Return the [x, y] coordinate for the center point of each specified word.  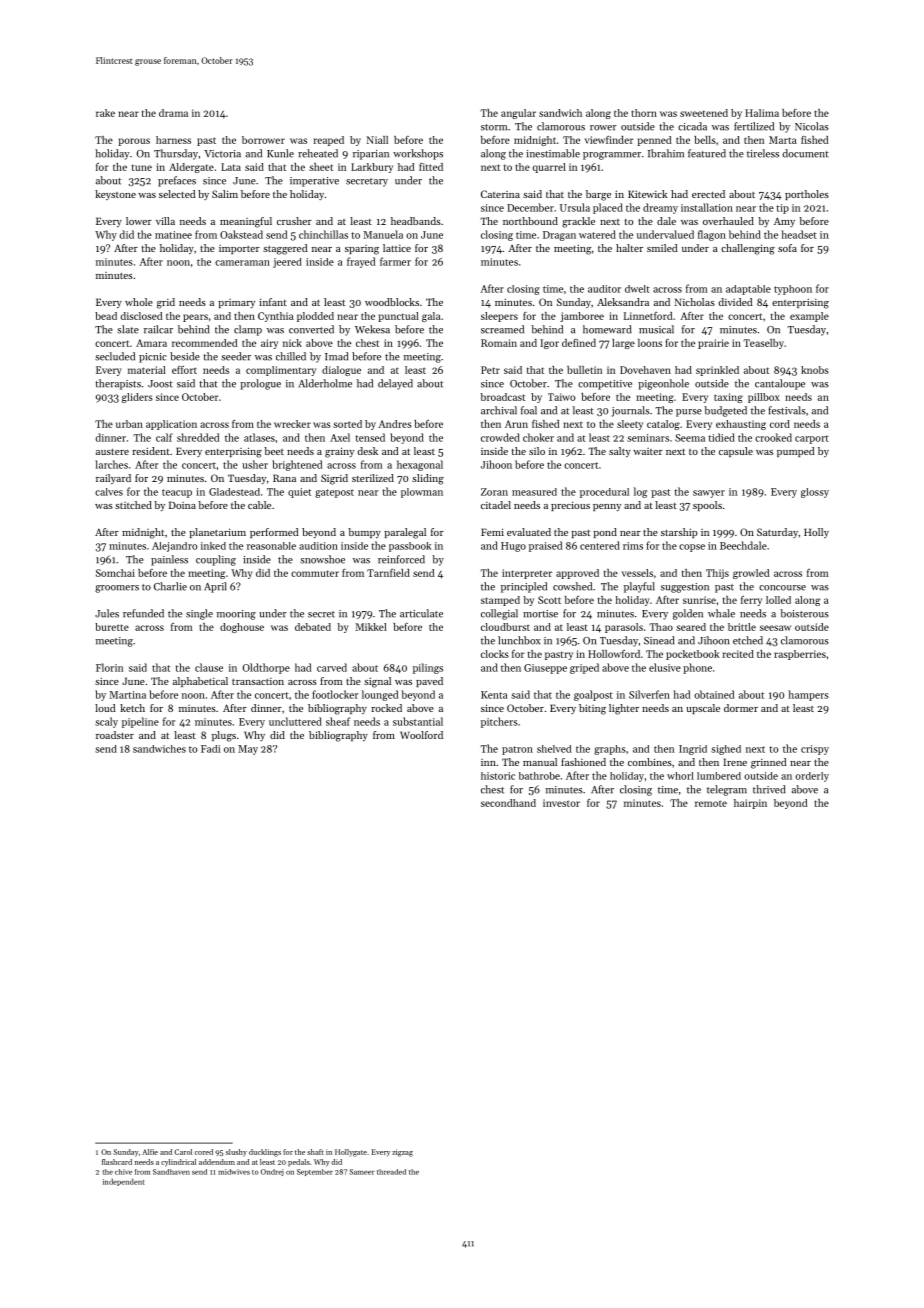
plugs [224, 736]
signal [377, 682]
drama [173, 113]
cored [204, 1152]
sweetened [704, 113]
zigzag [402, 1153]
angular [518, 114]
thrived [769, 789]
